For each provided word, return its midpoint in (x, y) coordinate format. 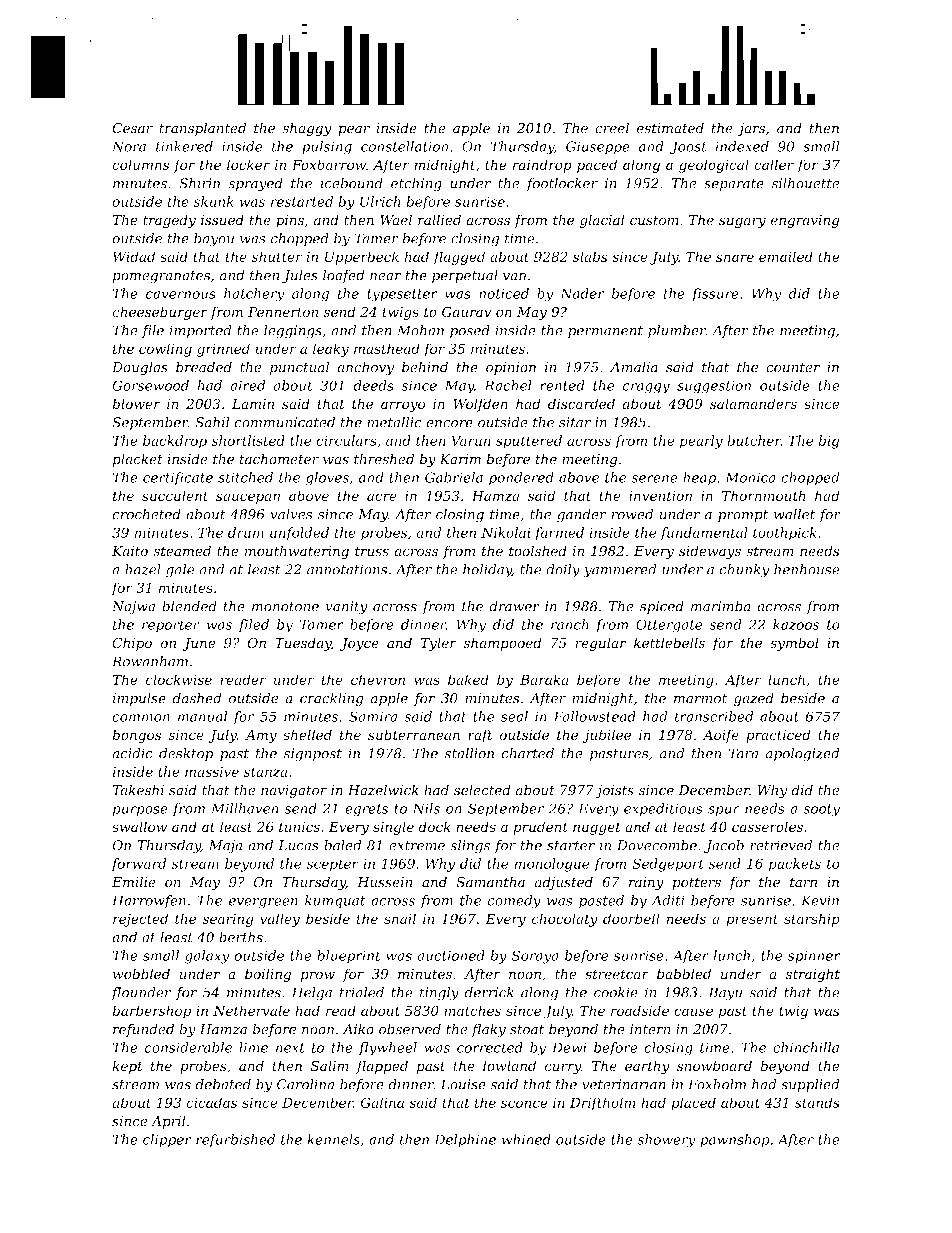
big (829, 442)
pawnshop (735, 1140)
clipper (167, 1140)
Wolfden (480, 405)
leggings (293, 332)
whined (526, 1139)
